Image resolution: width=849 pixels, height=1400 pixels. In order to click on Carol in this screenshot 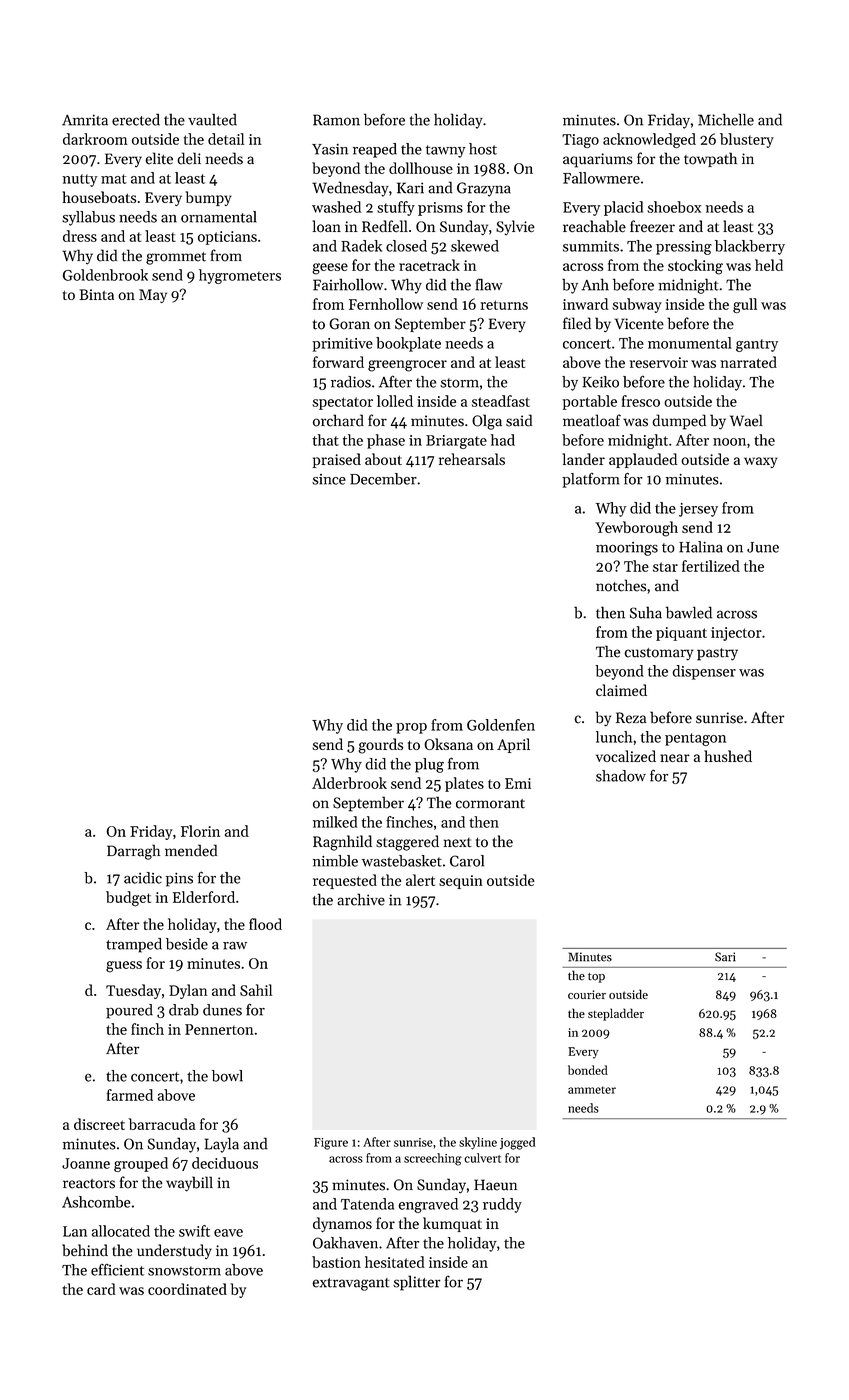, I will do `click(467, 861)`.
